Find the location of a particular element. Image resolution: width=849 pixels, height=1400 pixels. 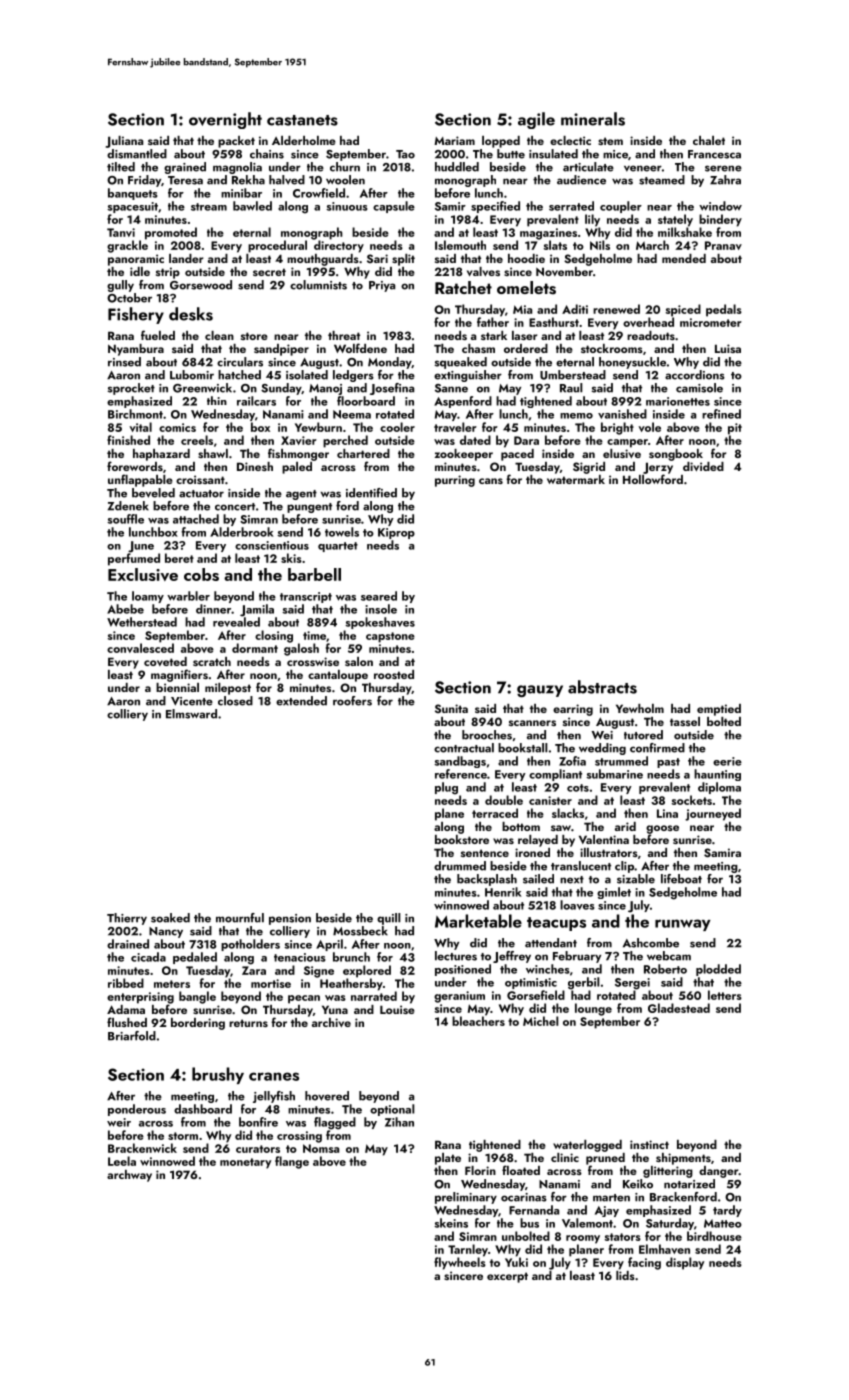

bus is located at coordinates (529, 1223).
